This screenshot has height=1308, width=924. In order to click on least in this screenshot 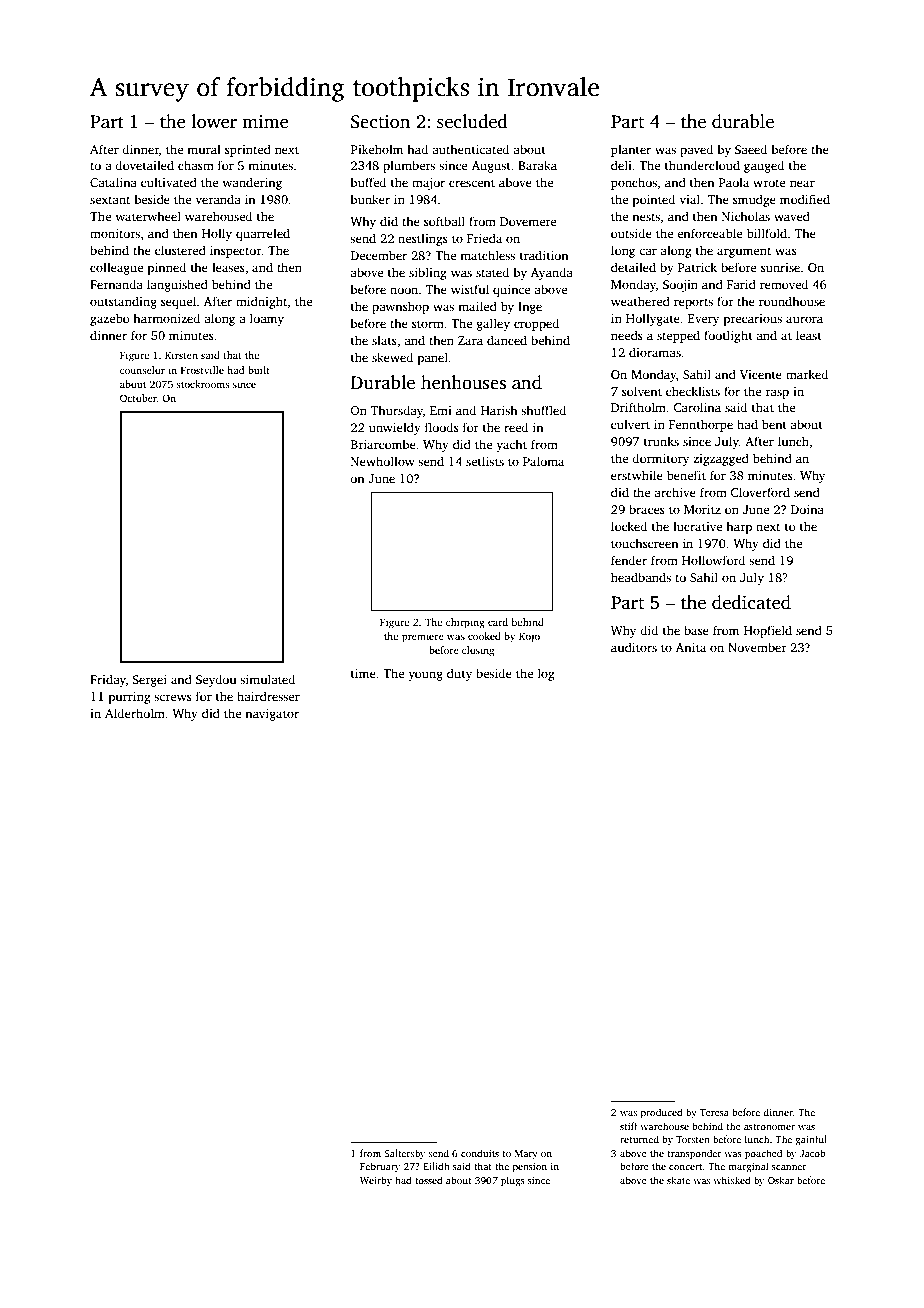, I will do `click(809, 335)`.
